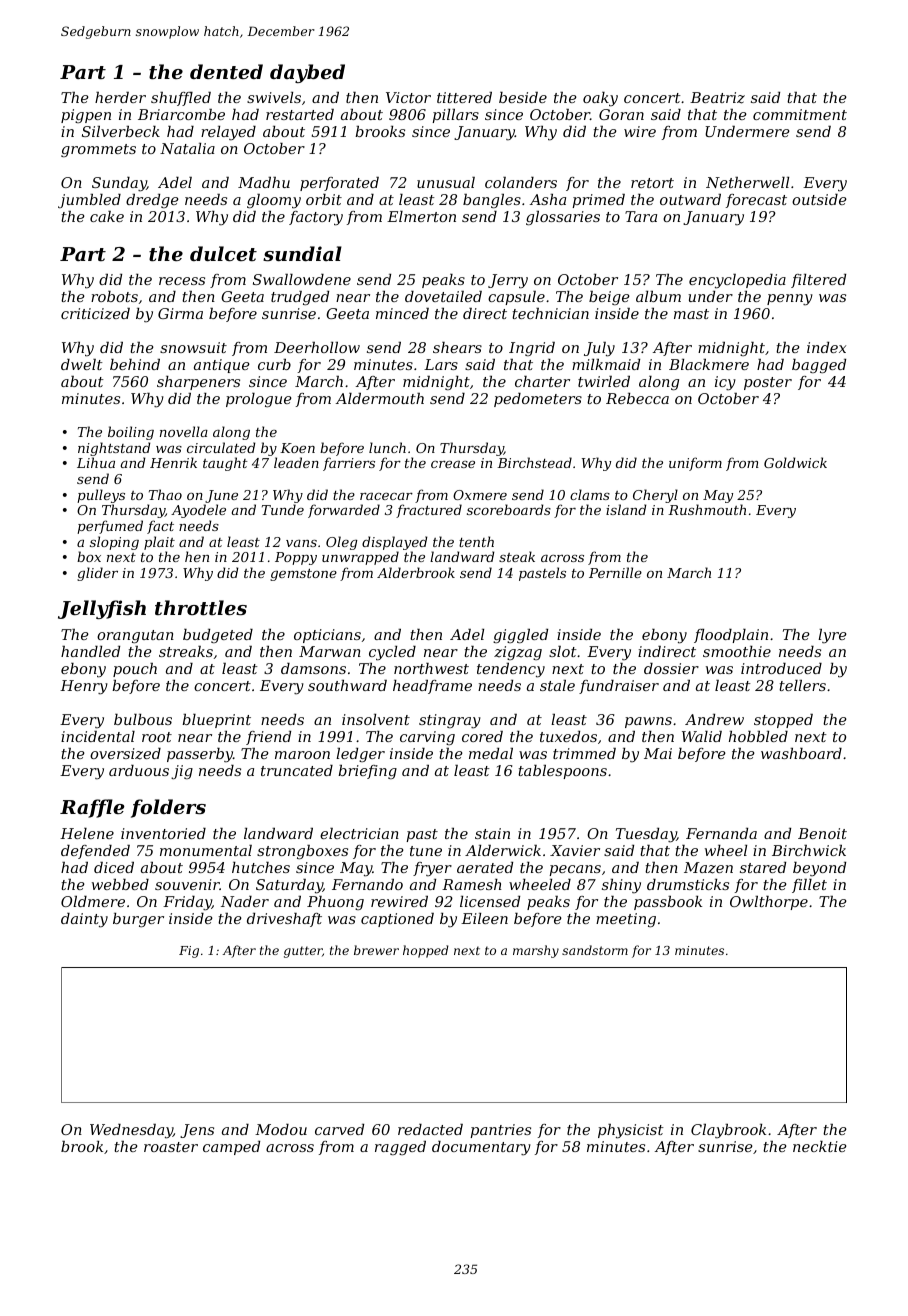  Describe the element at coordinates (131, 1131) in the screenshot. I see `Wednesday` at that location.
